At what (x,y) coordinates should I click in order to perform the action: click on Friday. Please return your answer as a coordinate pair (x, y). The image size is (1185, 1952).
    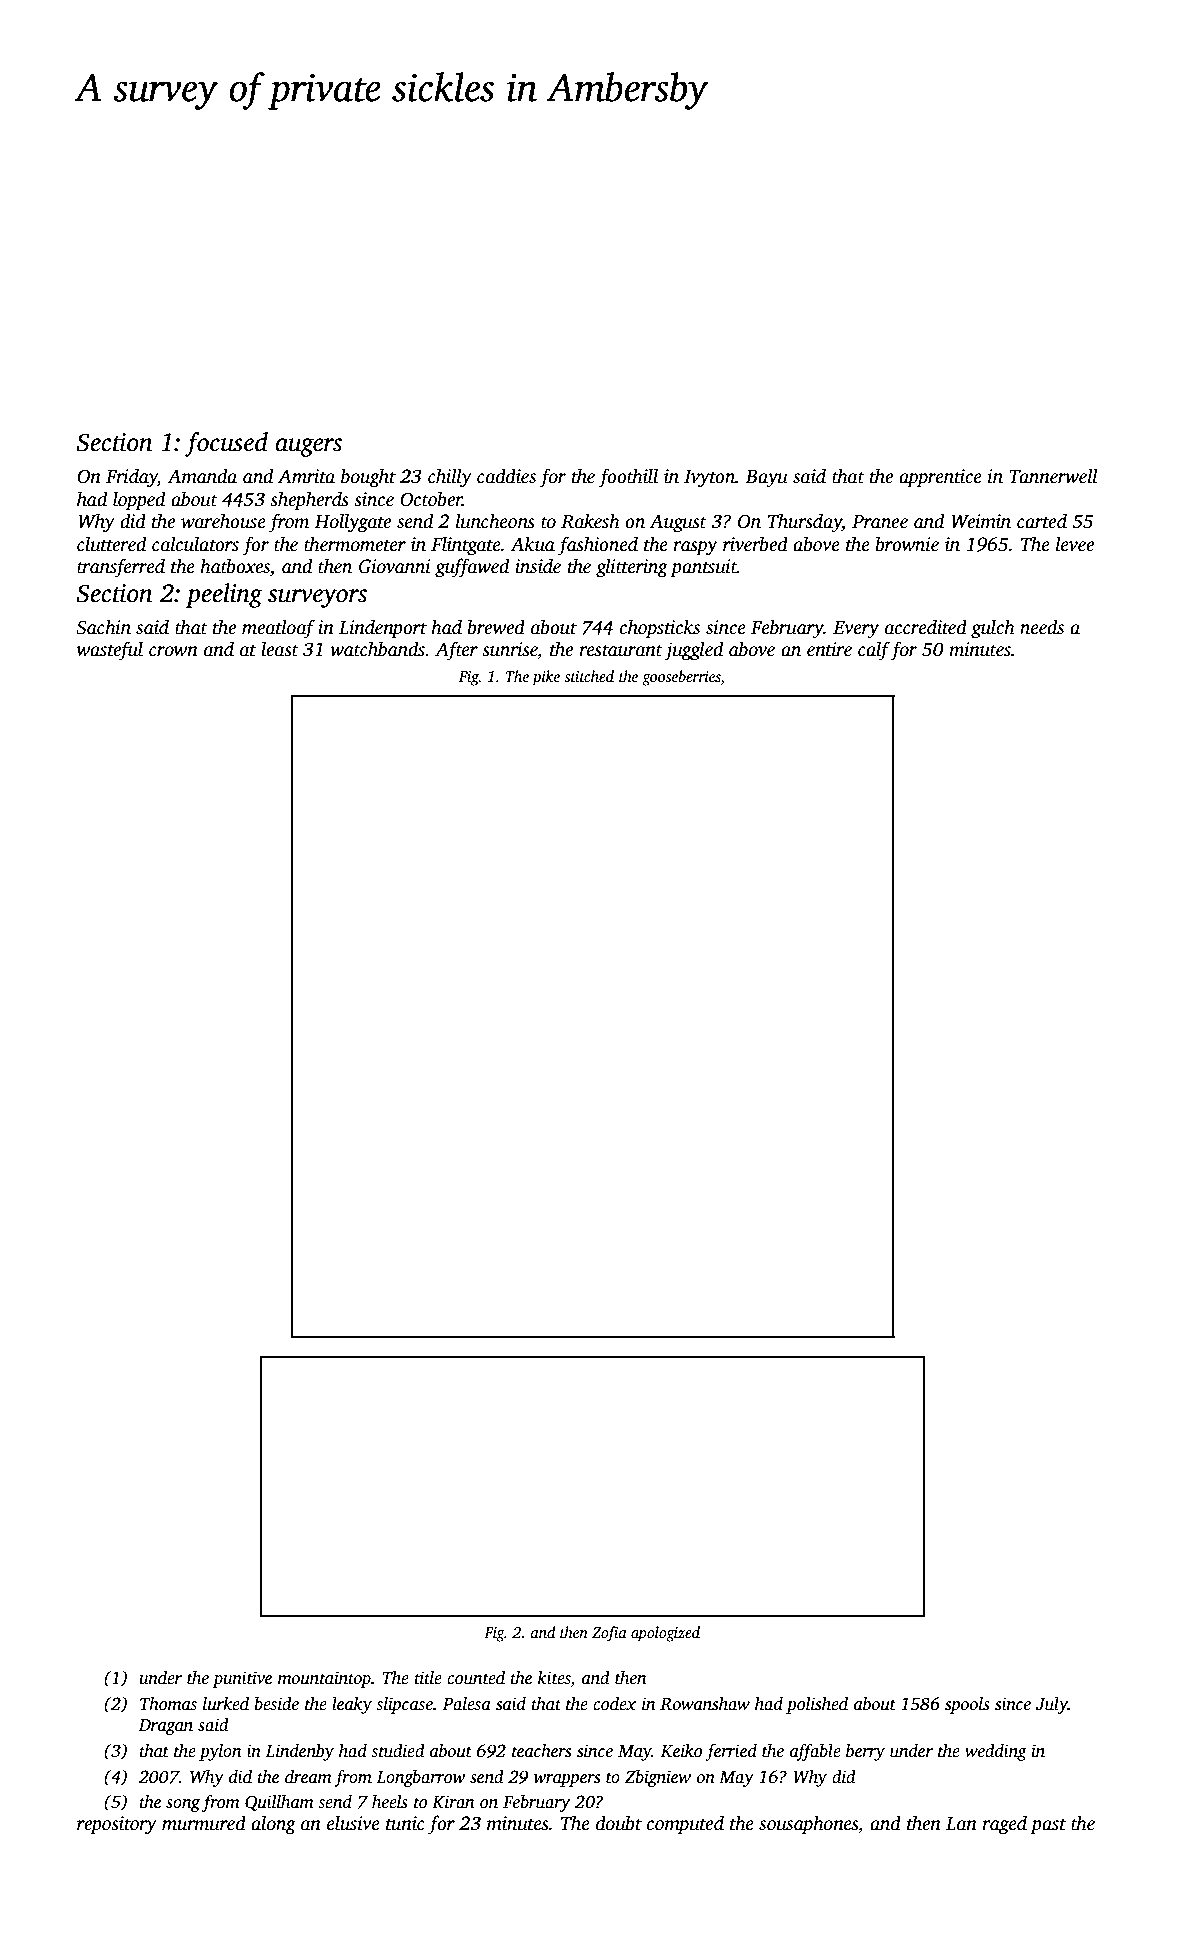
    Looking at the image, I should click on (132, 478).
